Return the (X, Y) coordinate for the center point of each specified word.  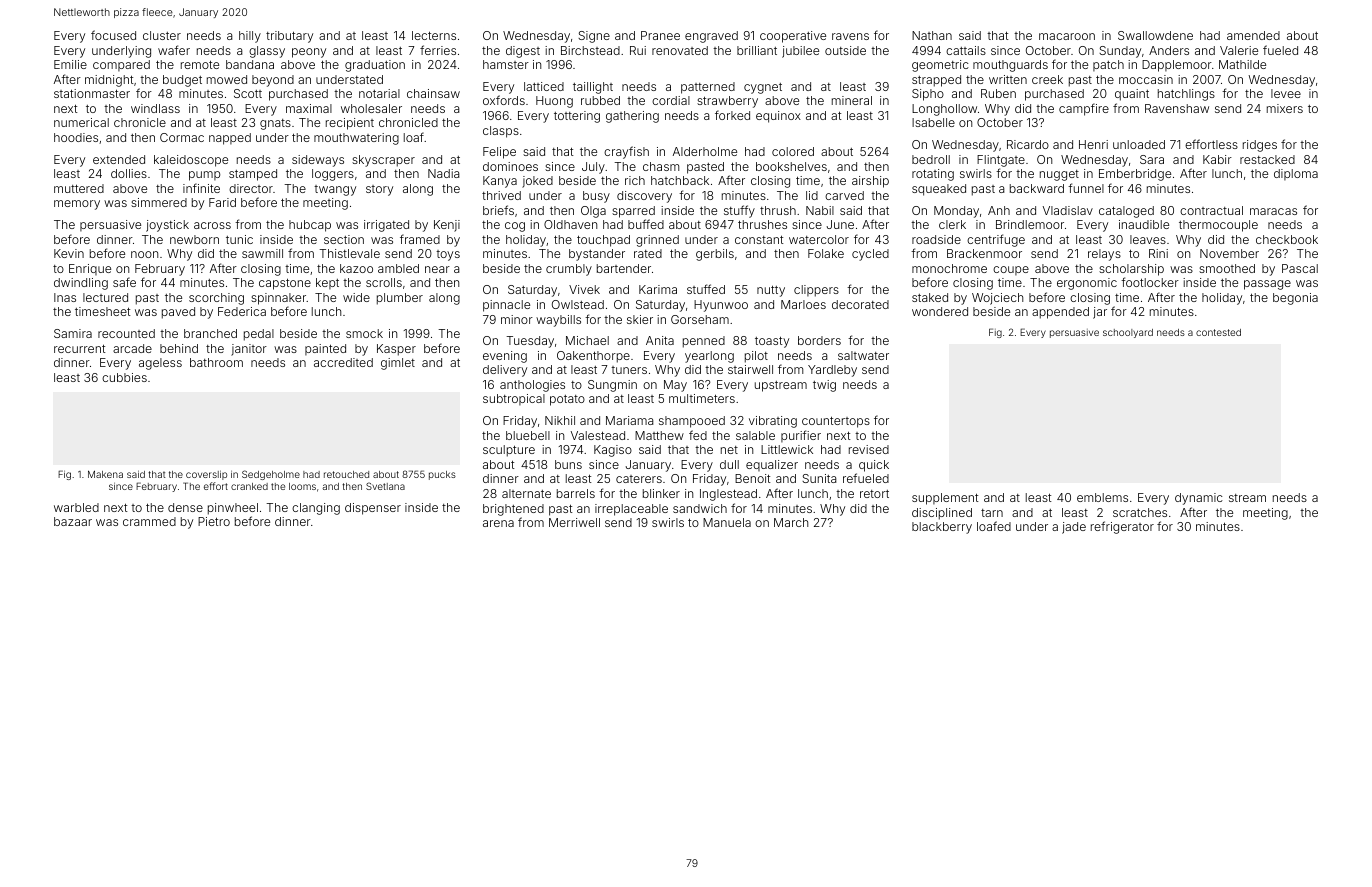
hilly (250, 37)
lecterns (434, 35)
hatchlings (1186, 95)
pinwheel (233, 509)
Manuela (727, 522)
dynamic (1199, 499)
